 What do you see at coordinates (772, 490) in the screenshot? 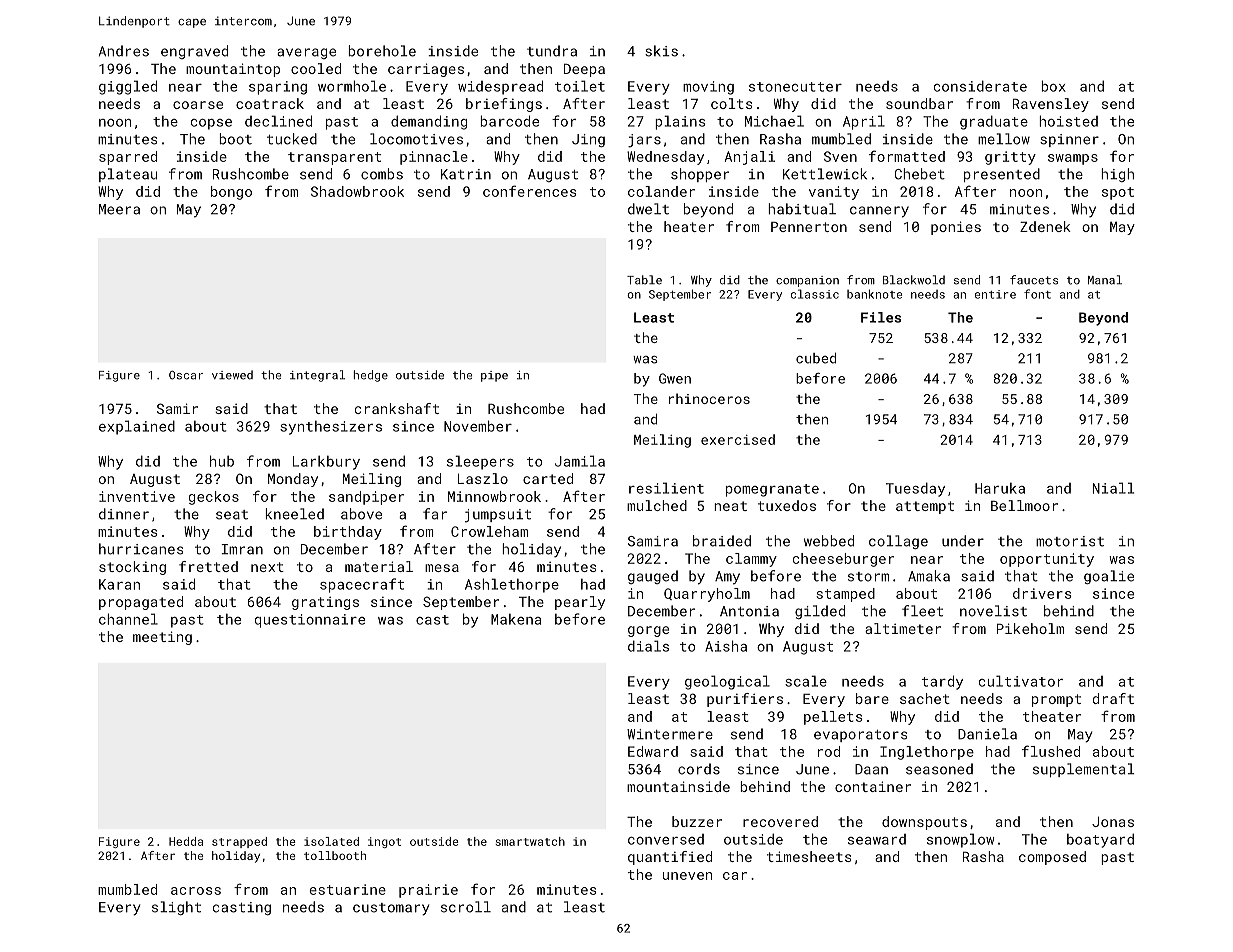
I see `pomegranate` at bounding box center [772, 490].
